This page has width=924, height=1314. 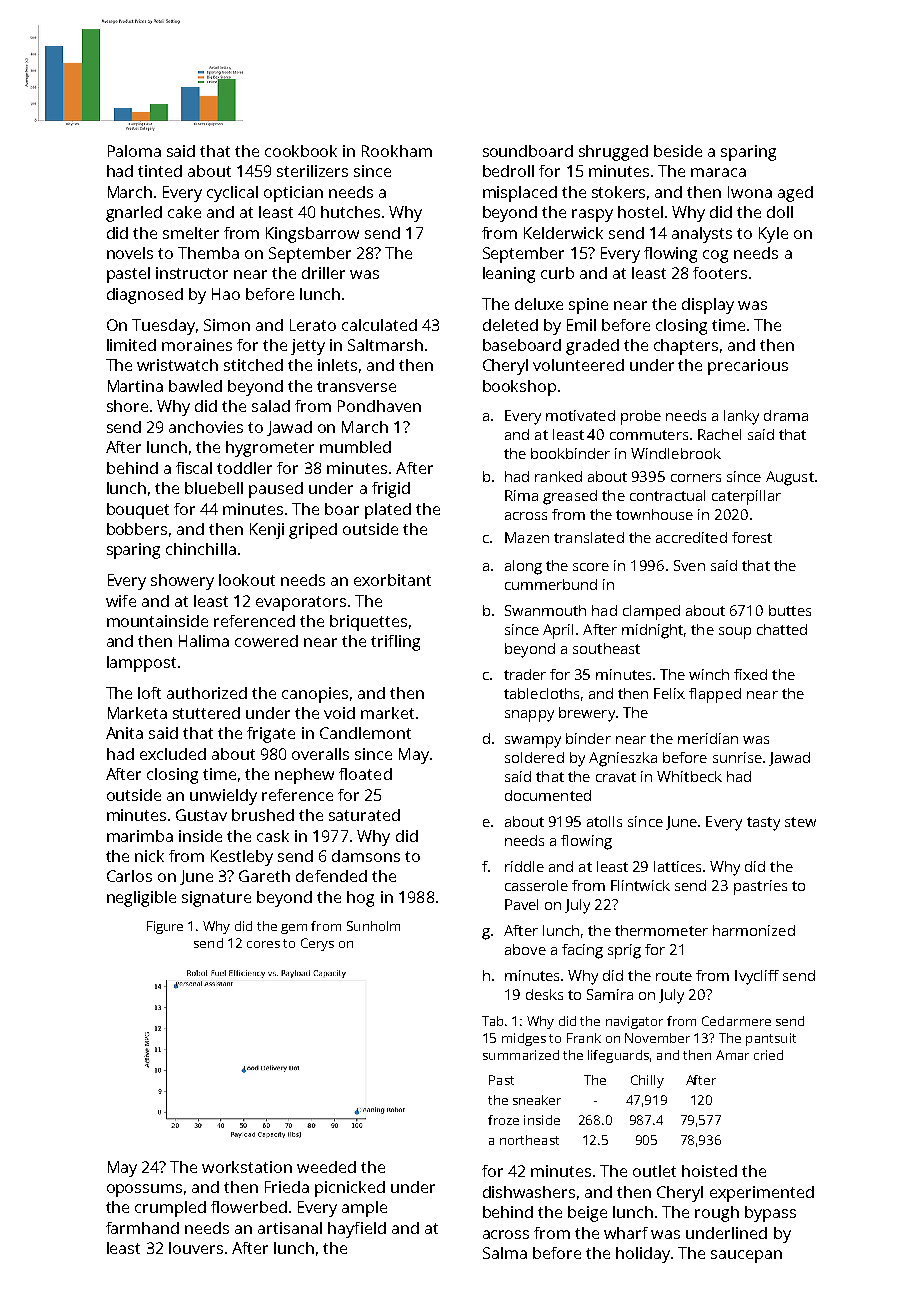 I want to click on tasty, so click(x=763, y=824).
